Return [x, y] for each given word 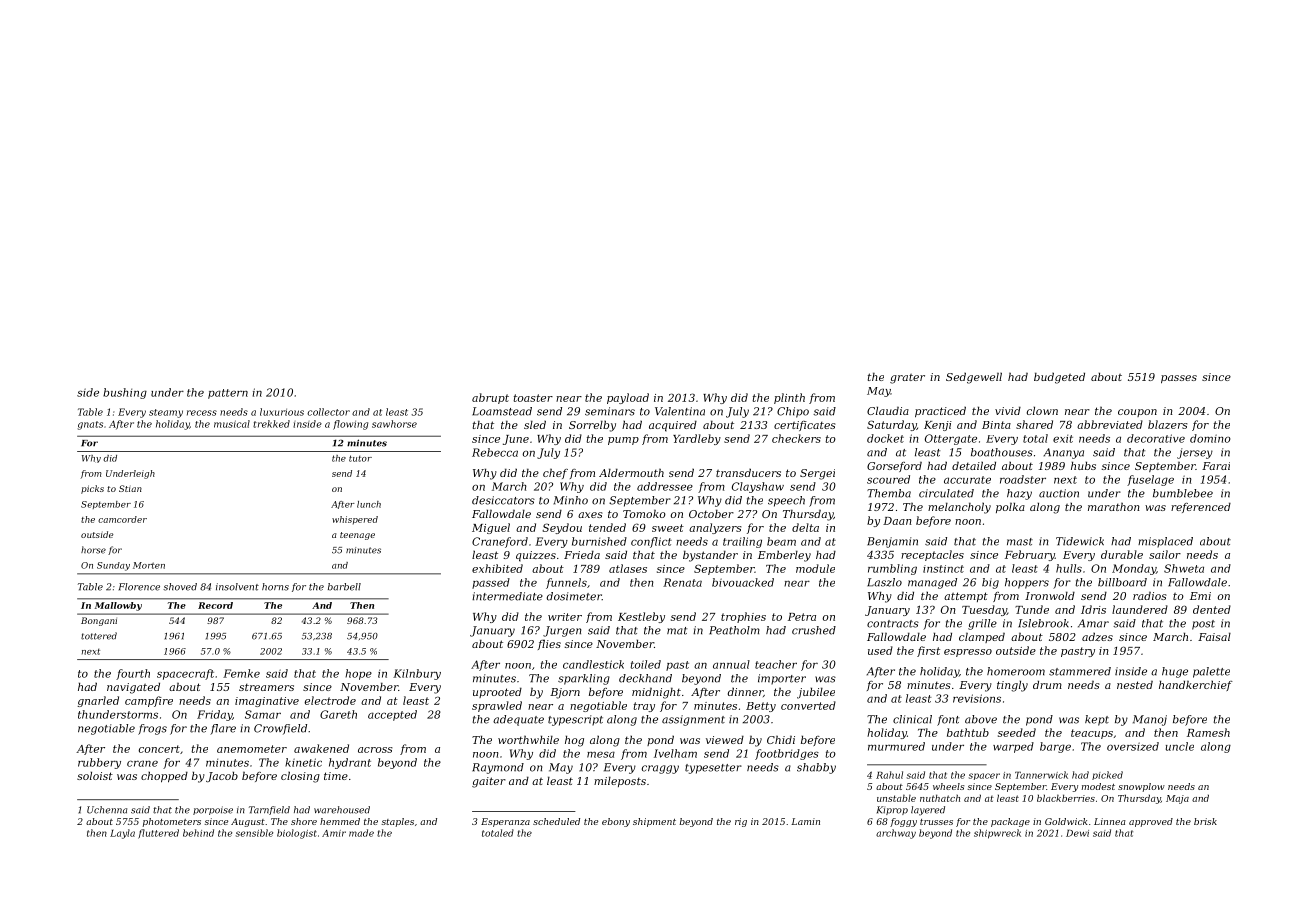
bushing [125, 393]
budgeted [1059, 378]
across [375, 750]
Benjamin [892, 542]
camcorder [122, 519]
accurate [967, 480]
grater [907, 379]
